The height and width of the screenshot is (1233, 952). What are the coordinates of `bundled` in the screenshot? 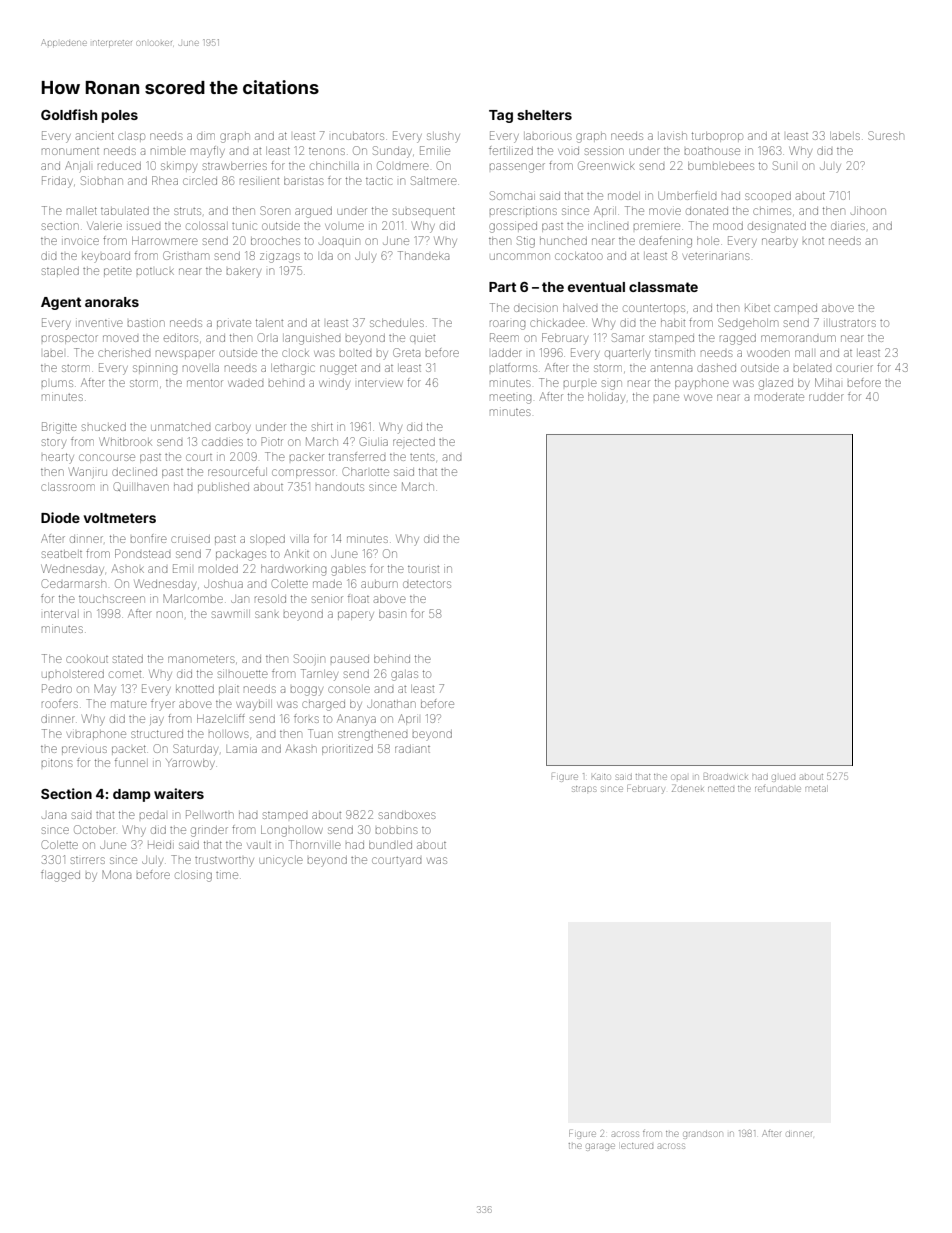 It's located at (390, 845).
